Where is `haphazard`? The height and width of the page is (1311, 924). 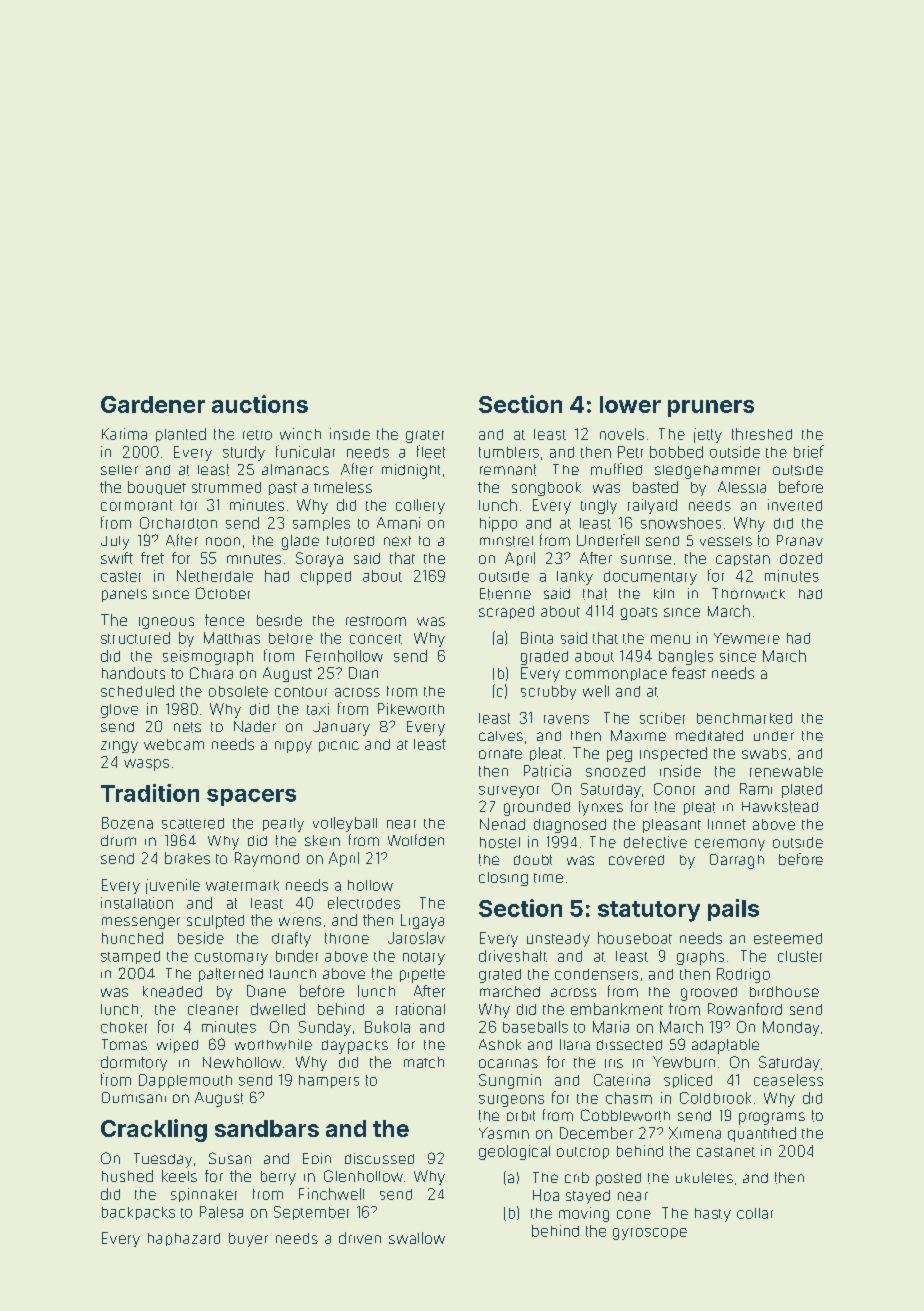 haphazard is located at coordinates (184, 1239).
